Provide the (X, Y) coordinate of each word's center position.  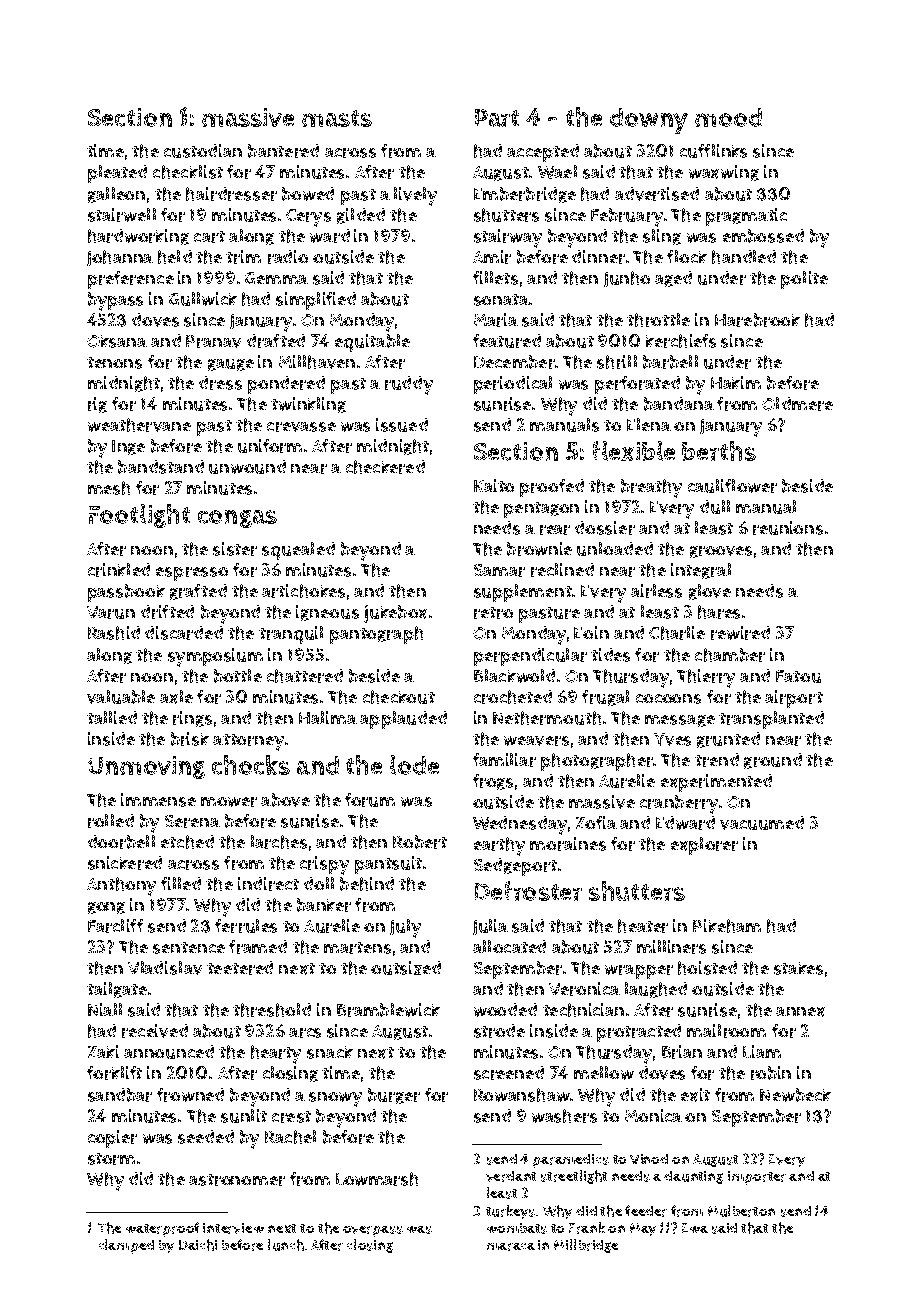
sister (235, 549)
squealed (298, 551)
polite (804, 280)
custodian (203, 151)
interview (233, 1228)
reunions (788, 528)
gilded (361, 216)
